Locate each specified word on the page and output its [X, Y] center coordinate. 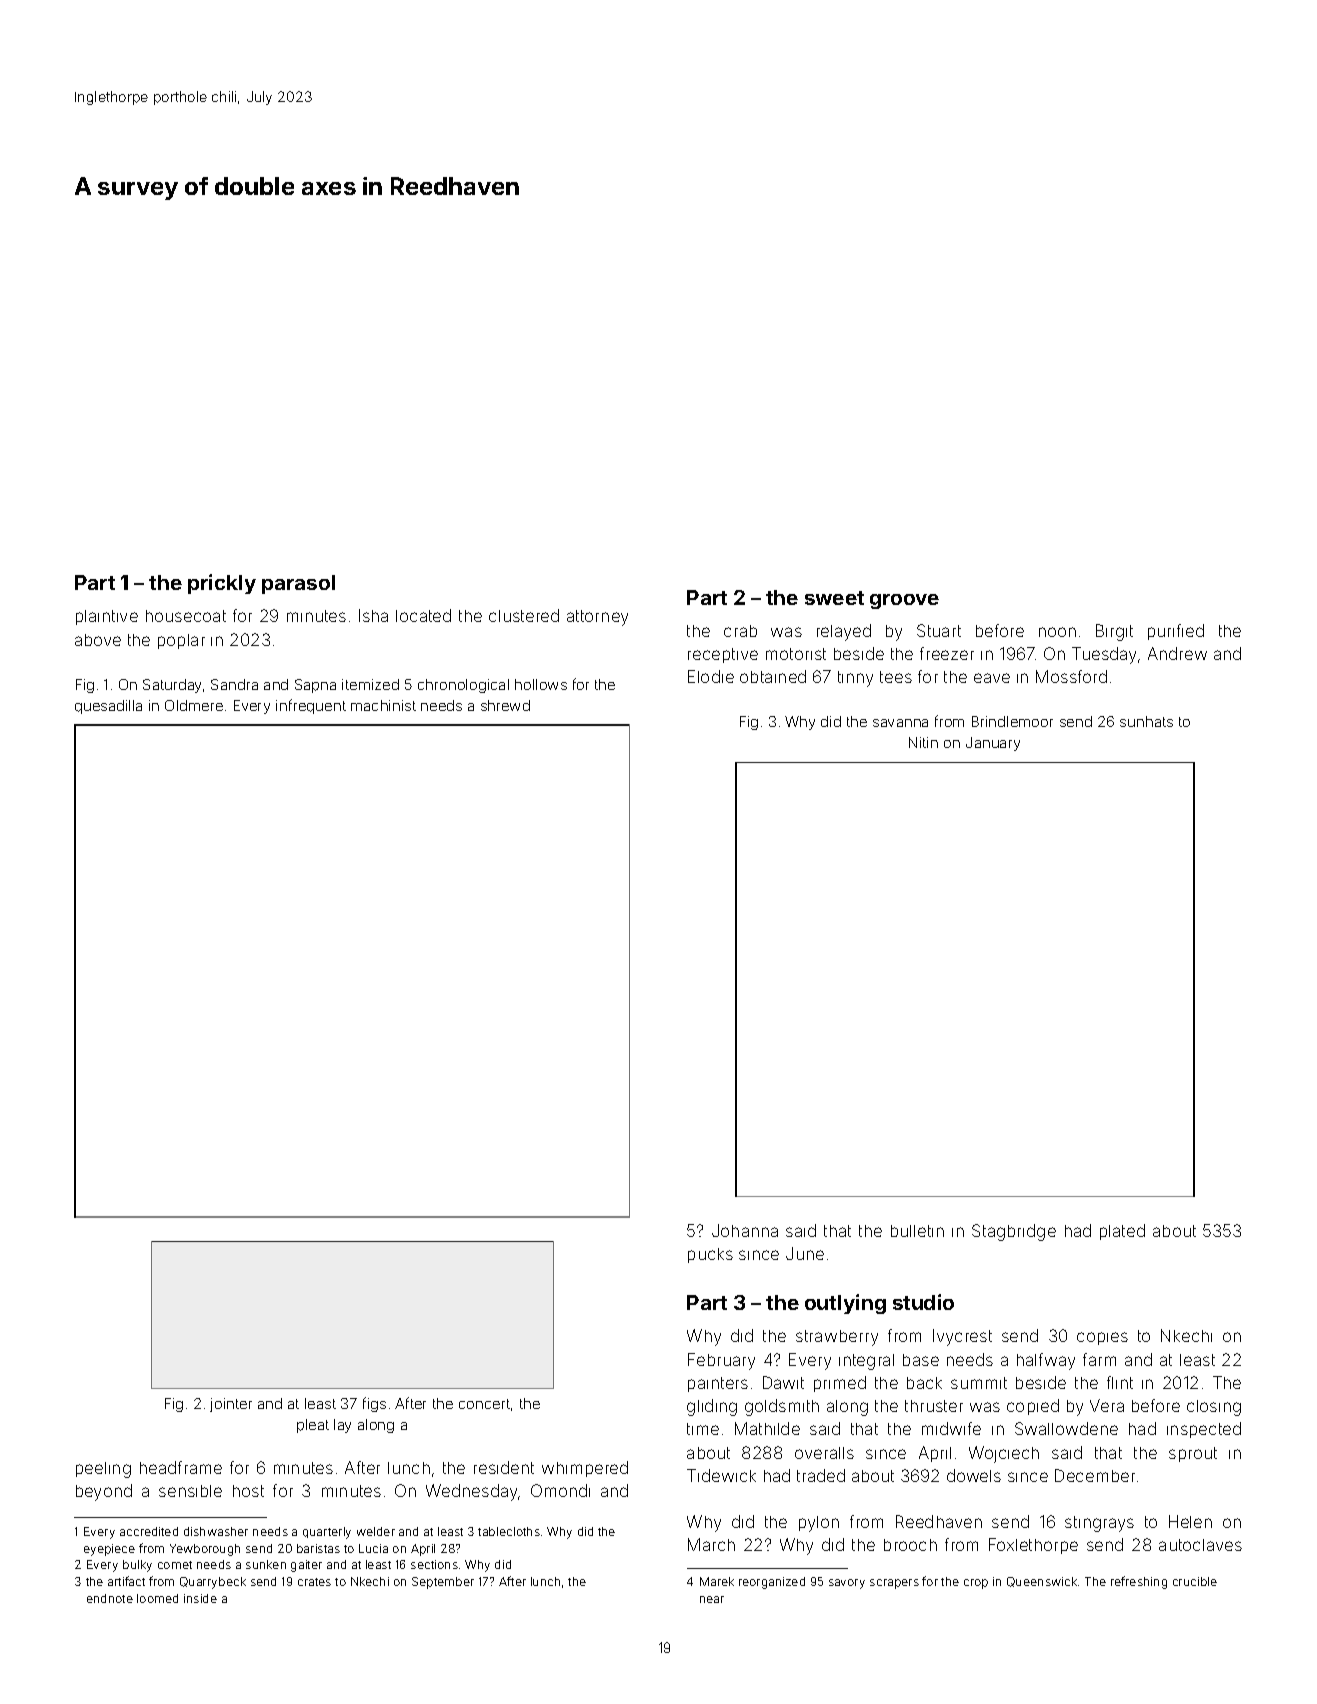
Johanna [745, 1230]
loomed [157, 1598]
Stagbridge [1014, 1232]
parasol [298, 584]
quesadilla [108, 707]
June [805, 1253]
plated [1122, 1232]
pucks [710, 1255]
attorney [597, 618]
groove [904, 601]
